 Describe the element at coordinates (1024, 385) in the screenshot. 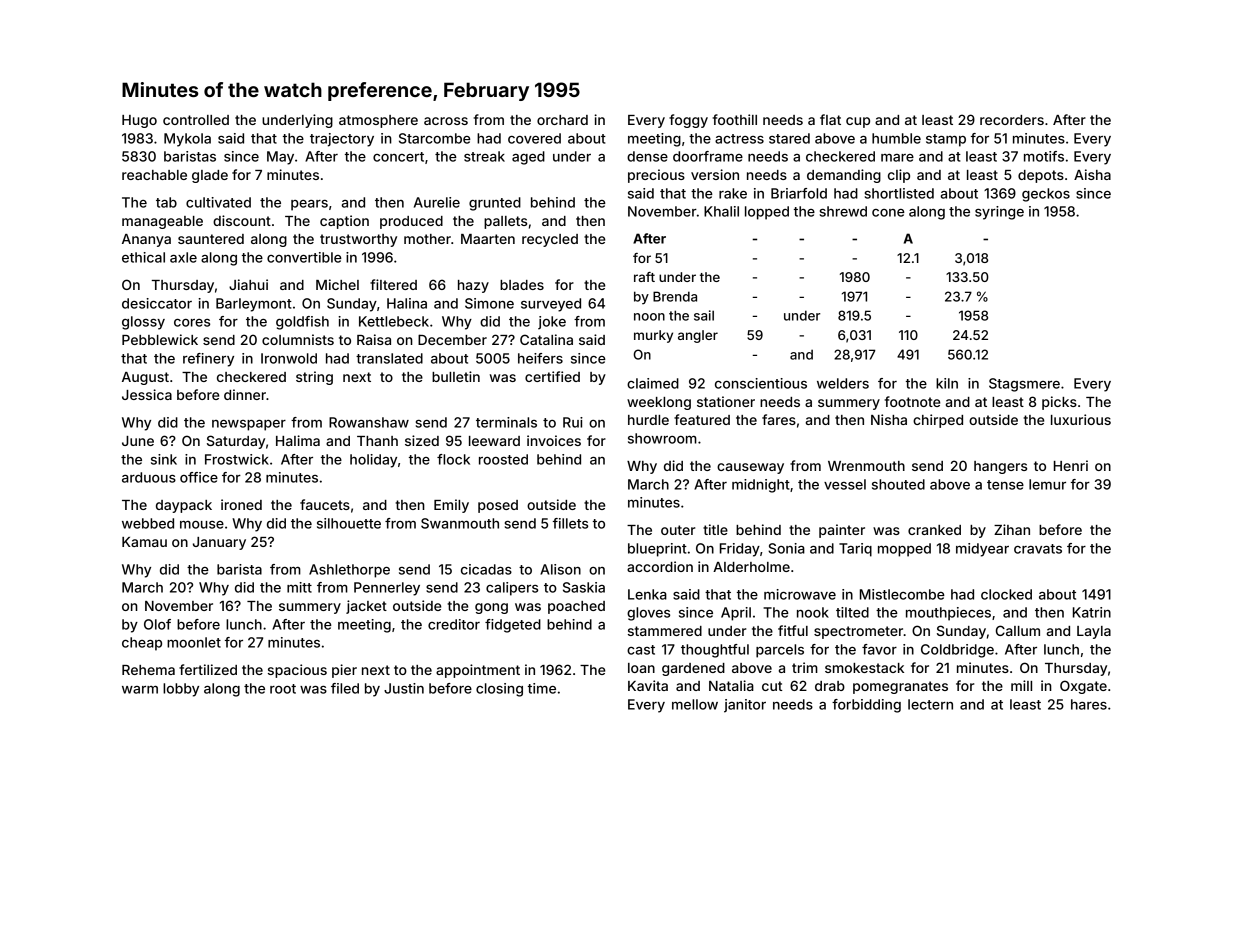

I see `Stagsmere` at that location.
